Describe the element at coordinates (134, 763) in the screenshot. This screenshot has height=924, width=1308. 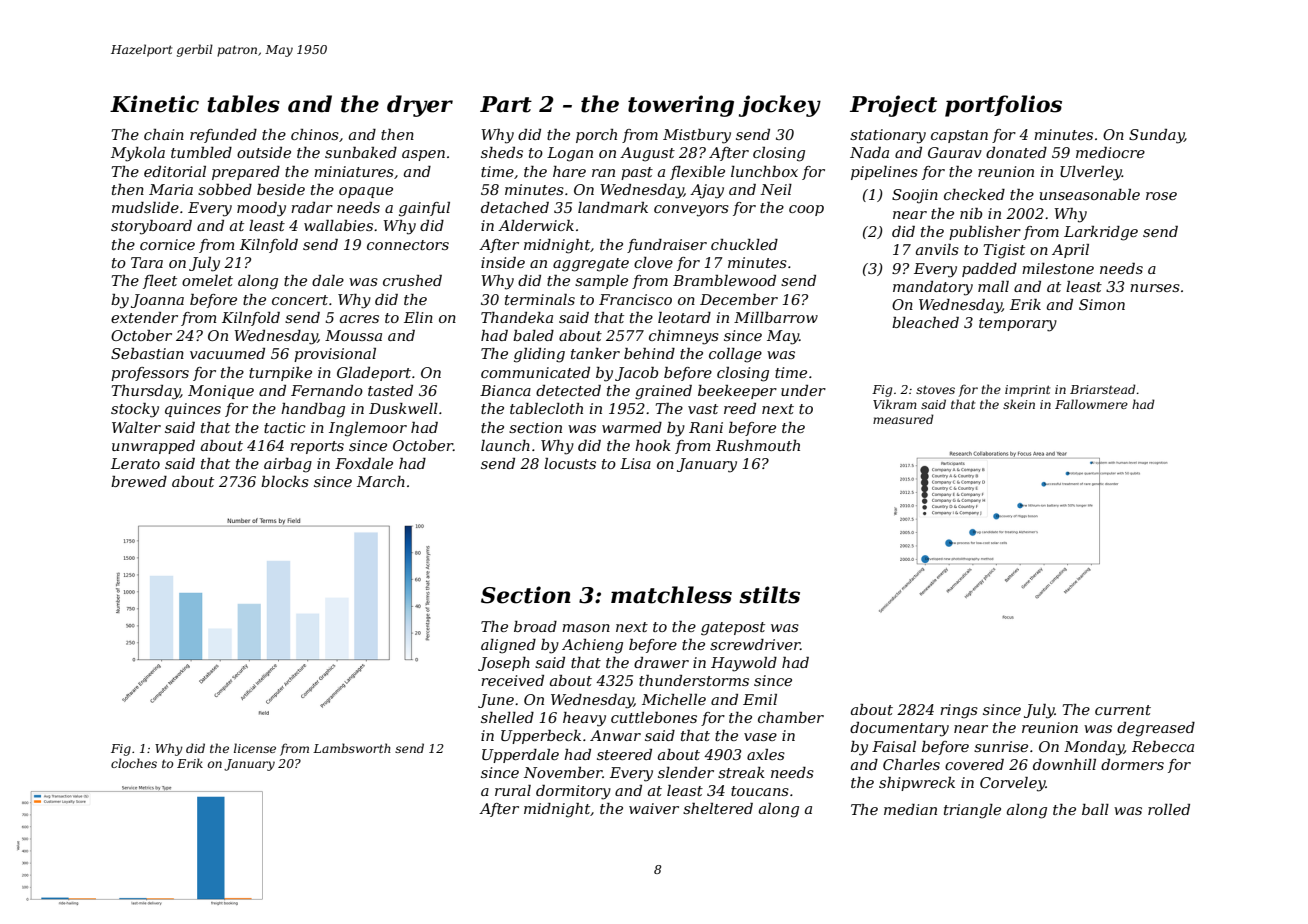
I see `cloches` at that location.
